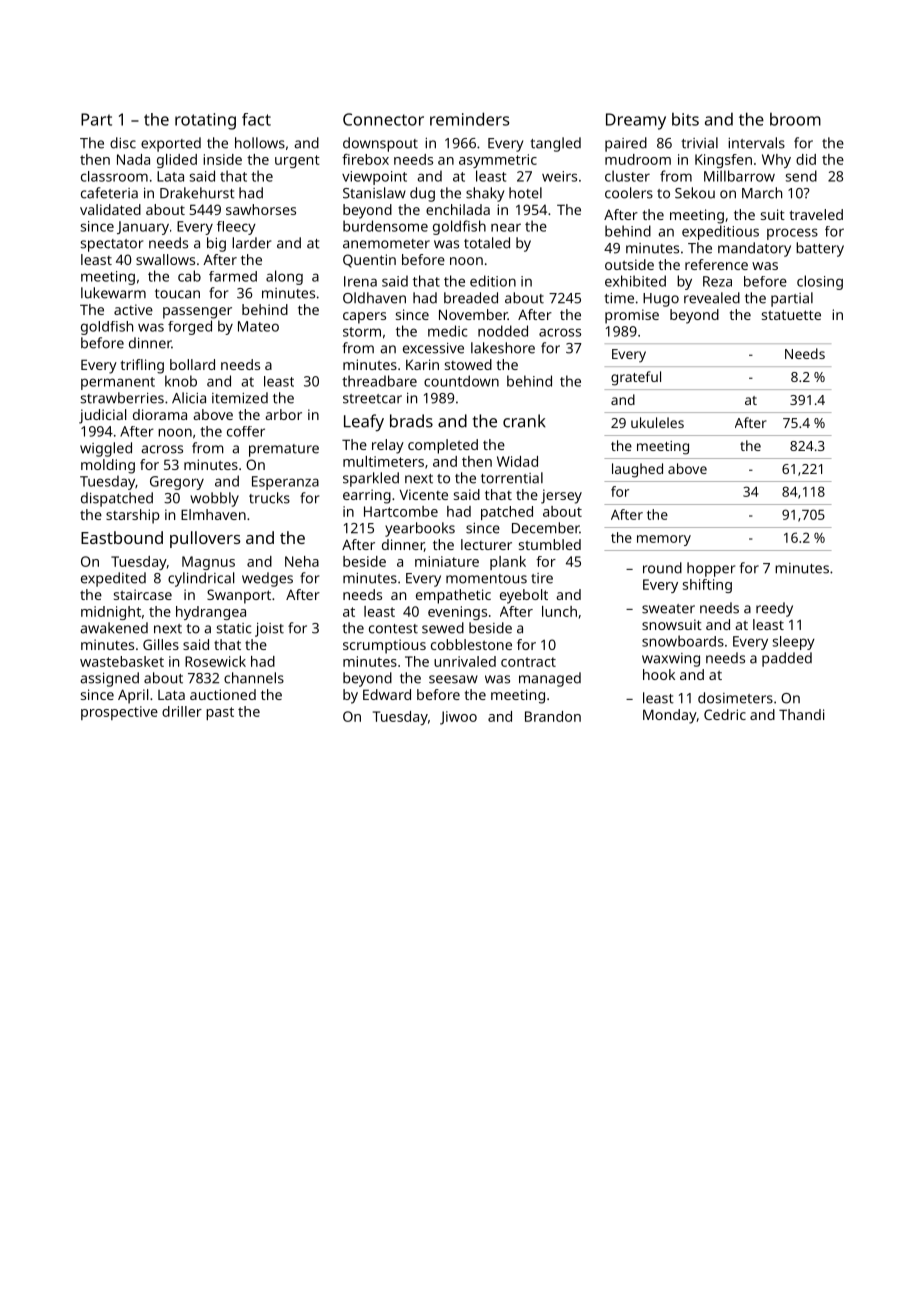 The height and width of the screenshot is (1308, 924). I want to click on promise, so click(632, 316).
